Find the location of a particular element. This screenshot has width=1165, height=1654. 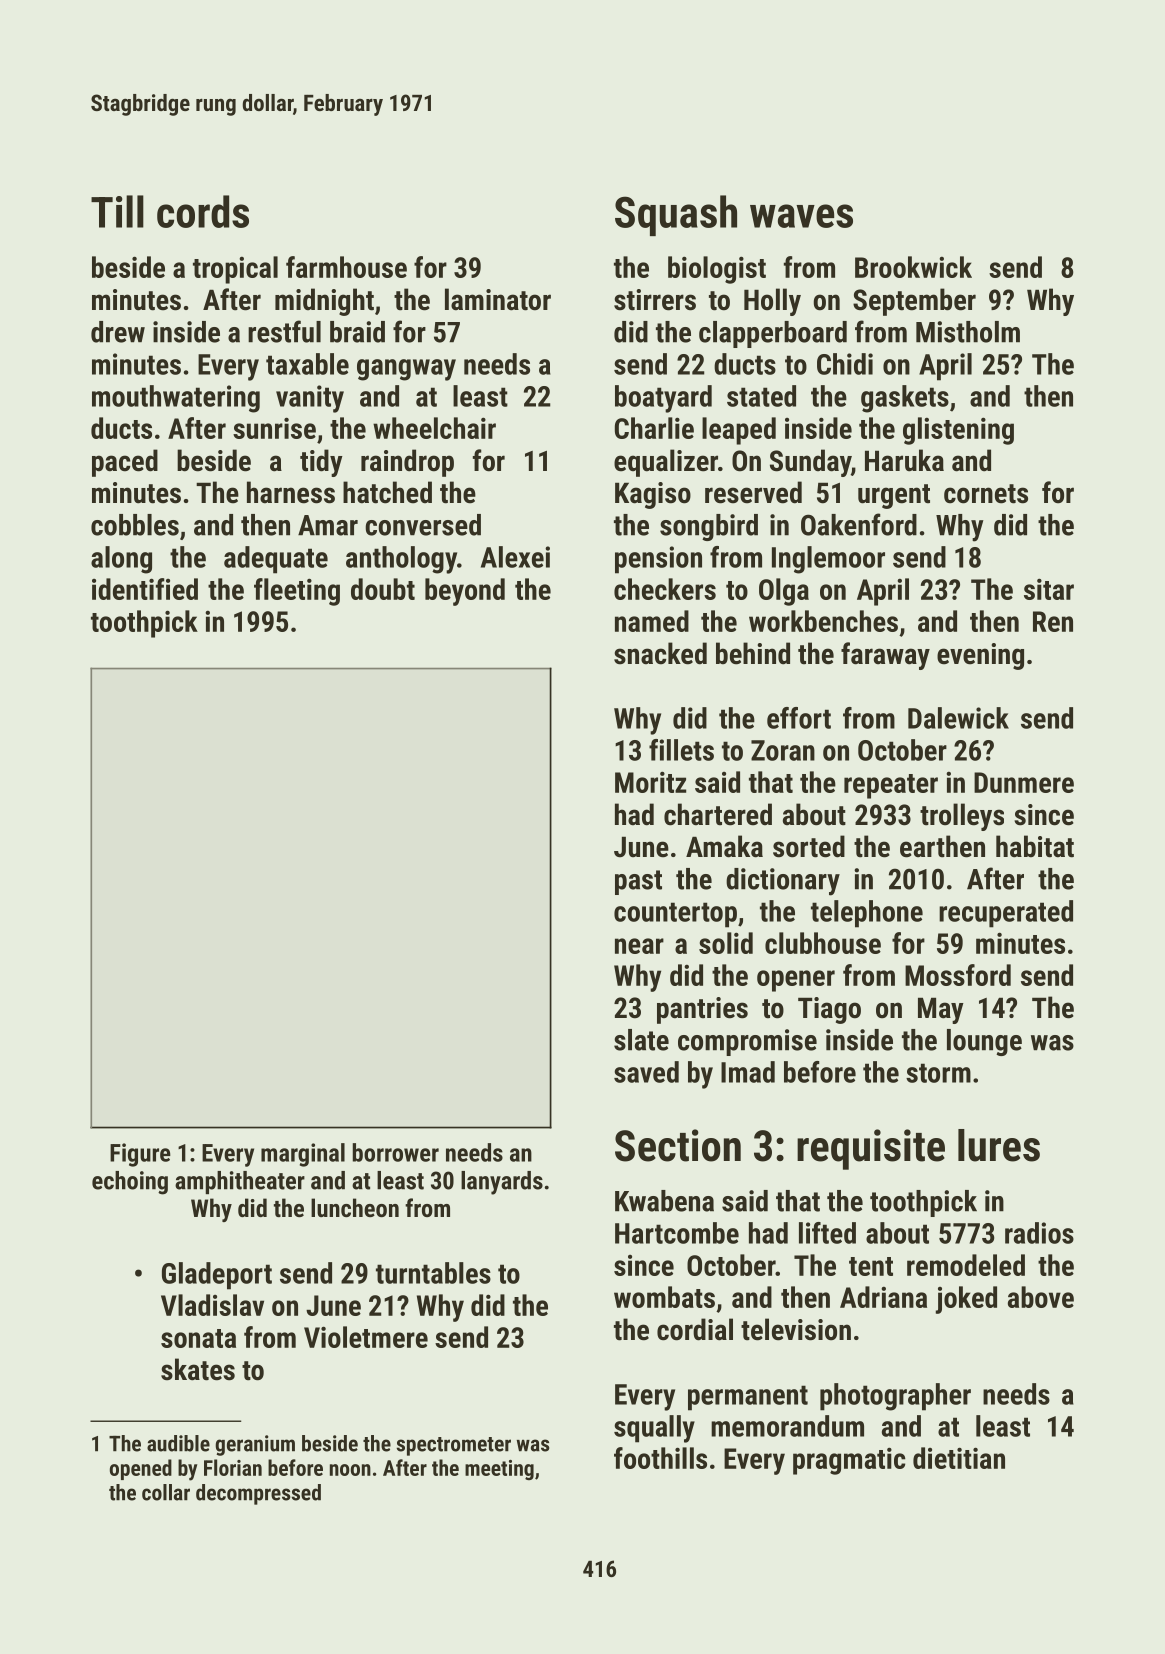

identified is located at coordinates (145, 589).
